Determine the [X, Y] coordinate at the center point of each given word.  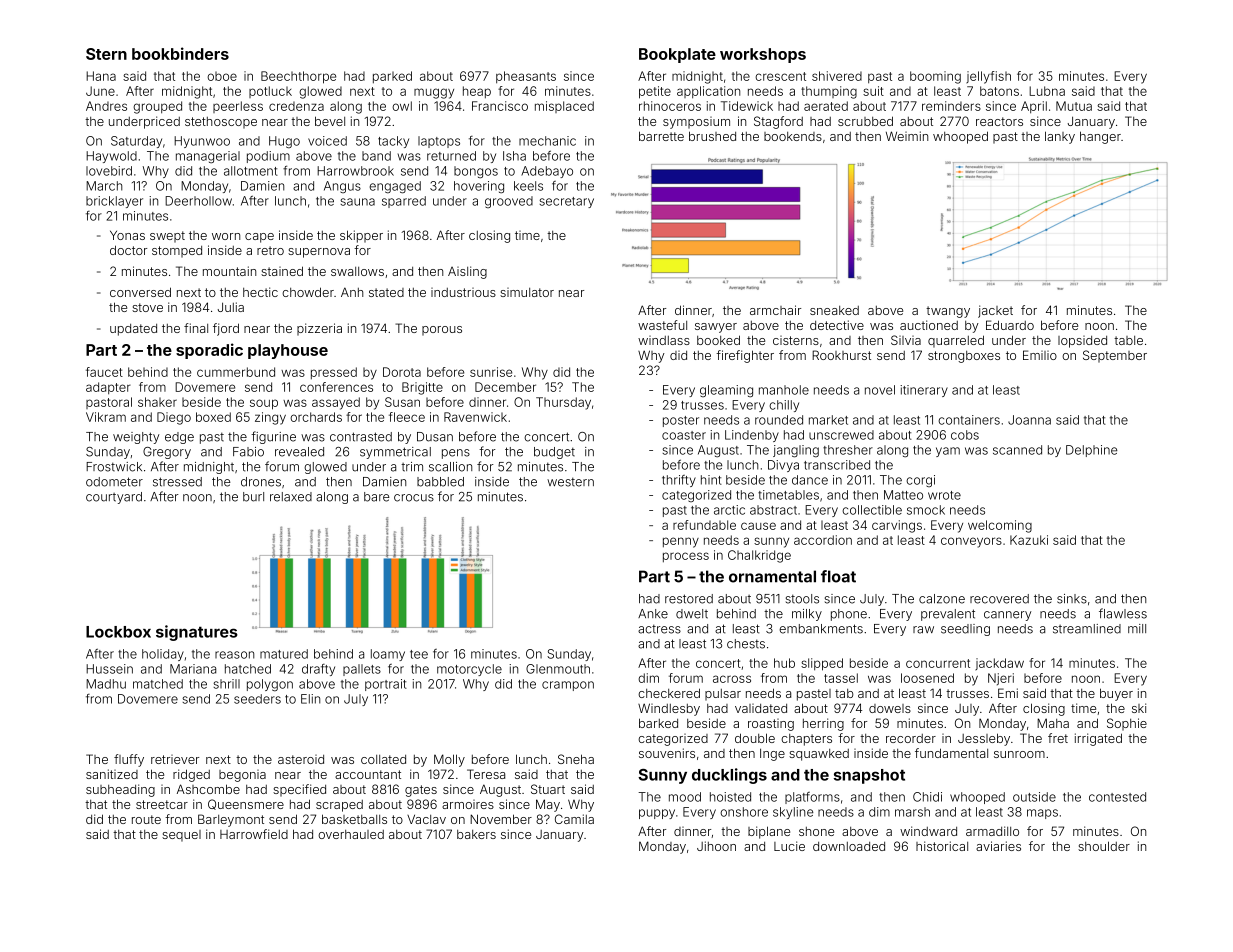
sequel [181, 836]
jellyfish [988, 77]
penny [681, 542]
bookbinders [180, 53]
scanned [1017, 450]
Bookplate [677, 55]
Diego [174, 418]
